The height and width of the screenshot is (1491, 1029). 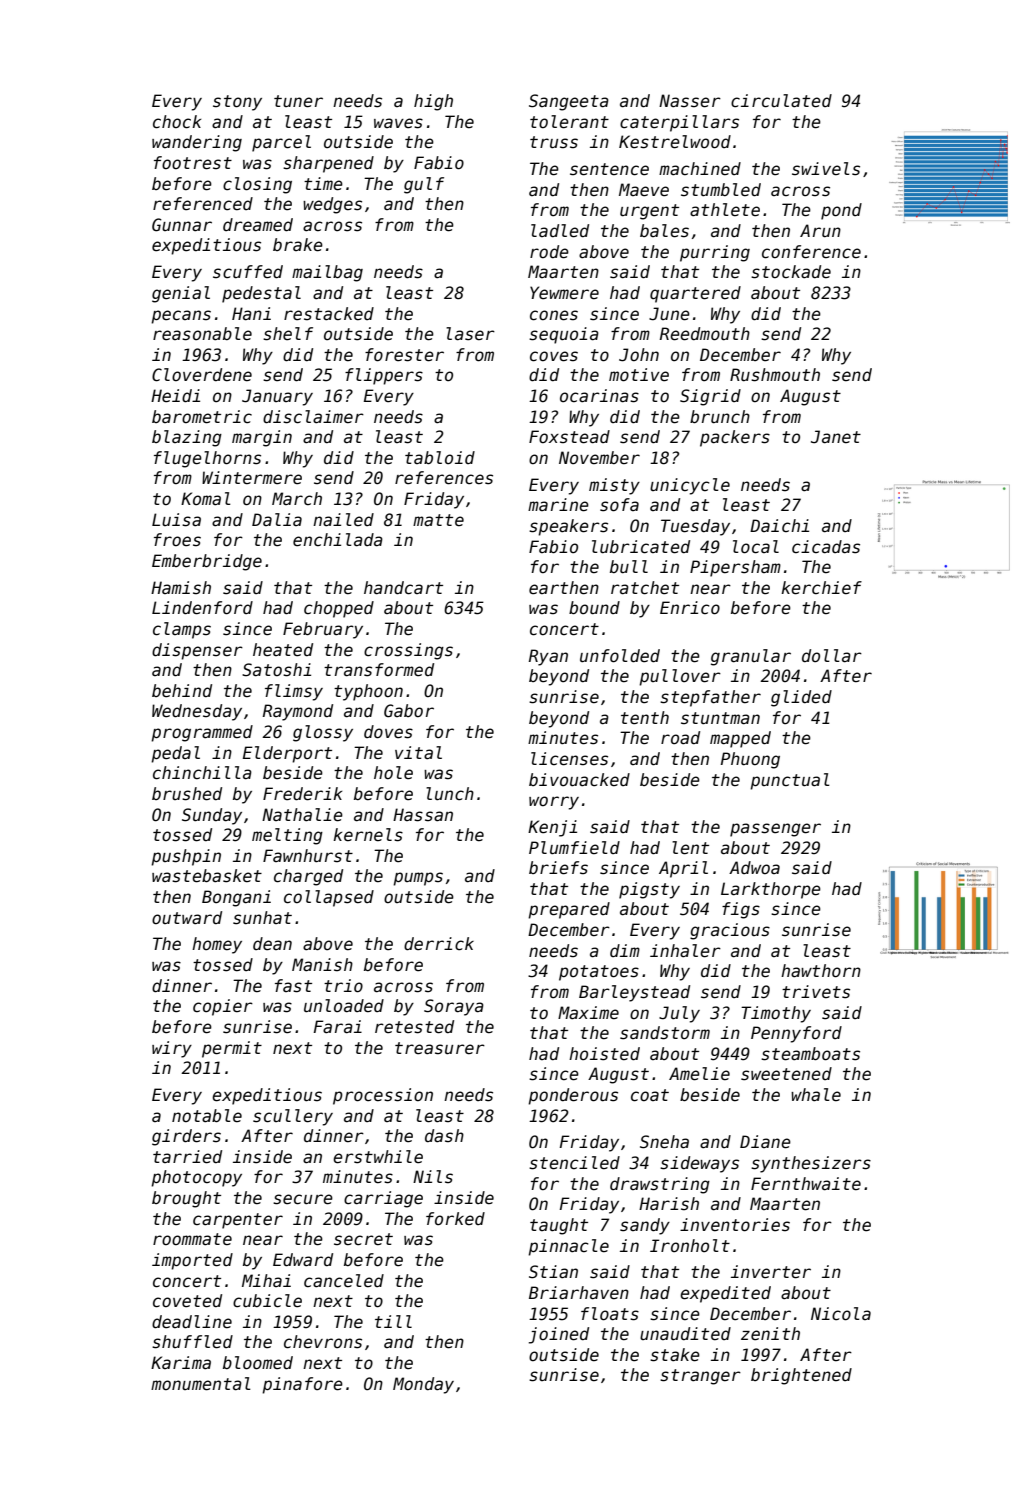 What do you see at coordinates (439, 944) in the screenshot?
I see `derrick` at bounding box center [439, 944].
